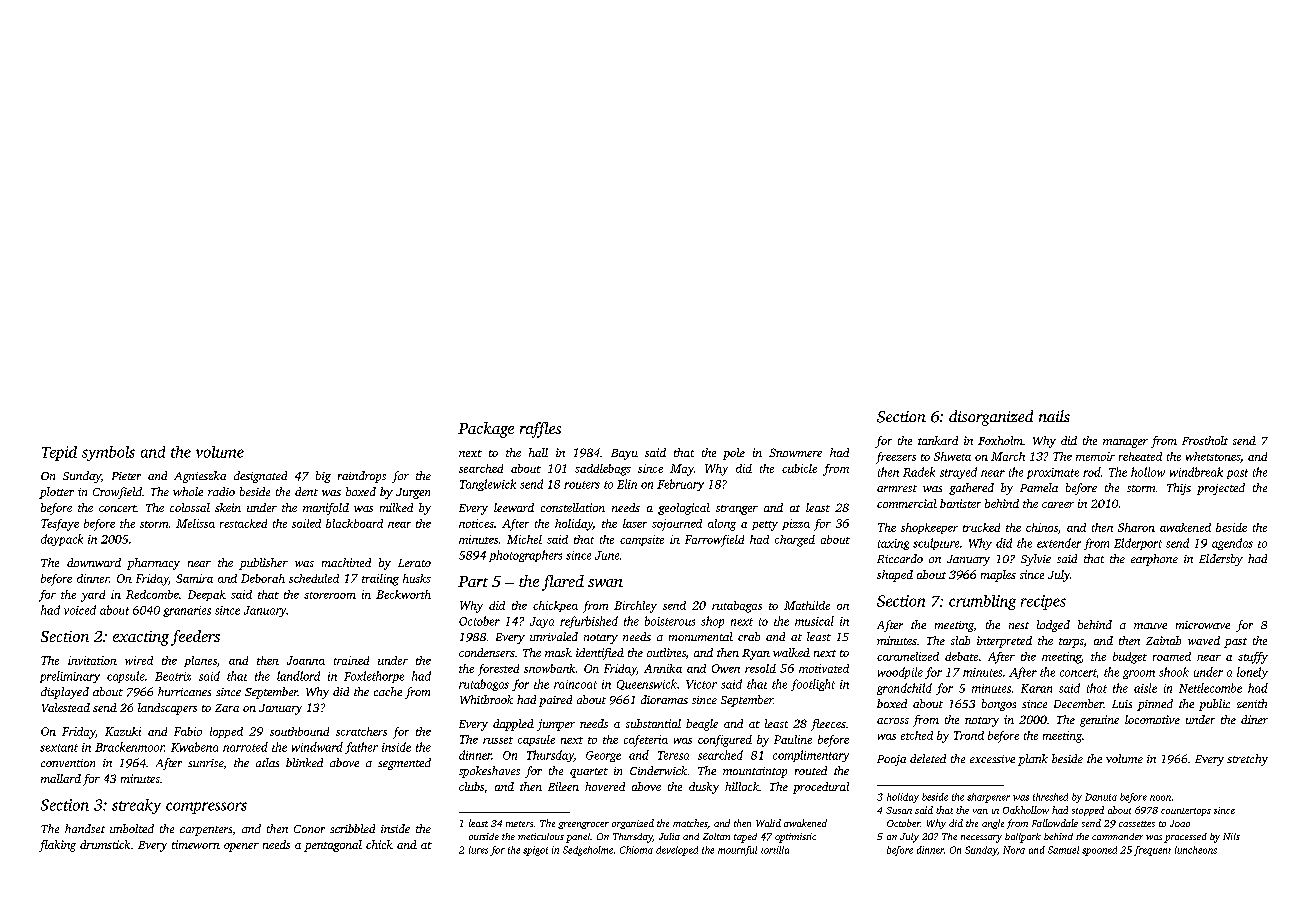  I want to click on raffles, so click(540, 430).
